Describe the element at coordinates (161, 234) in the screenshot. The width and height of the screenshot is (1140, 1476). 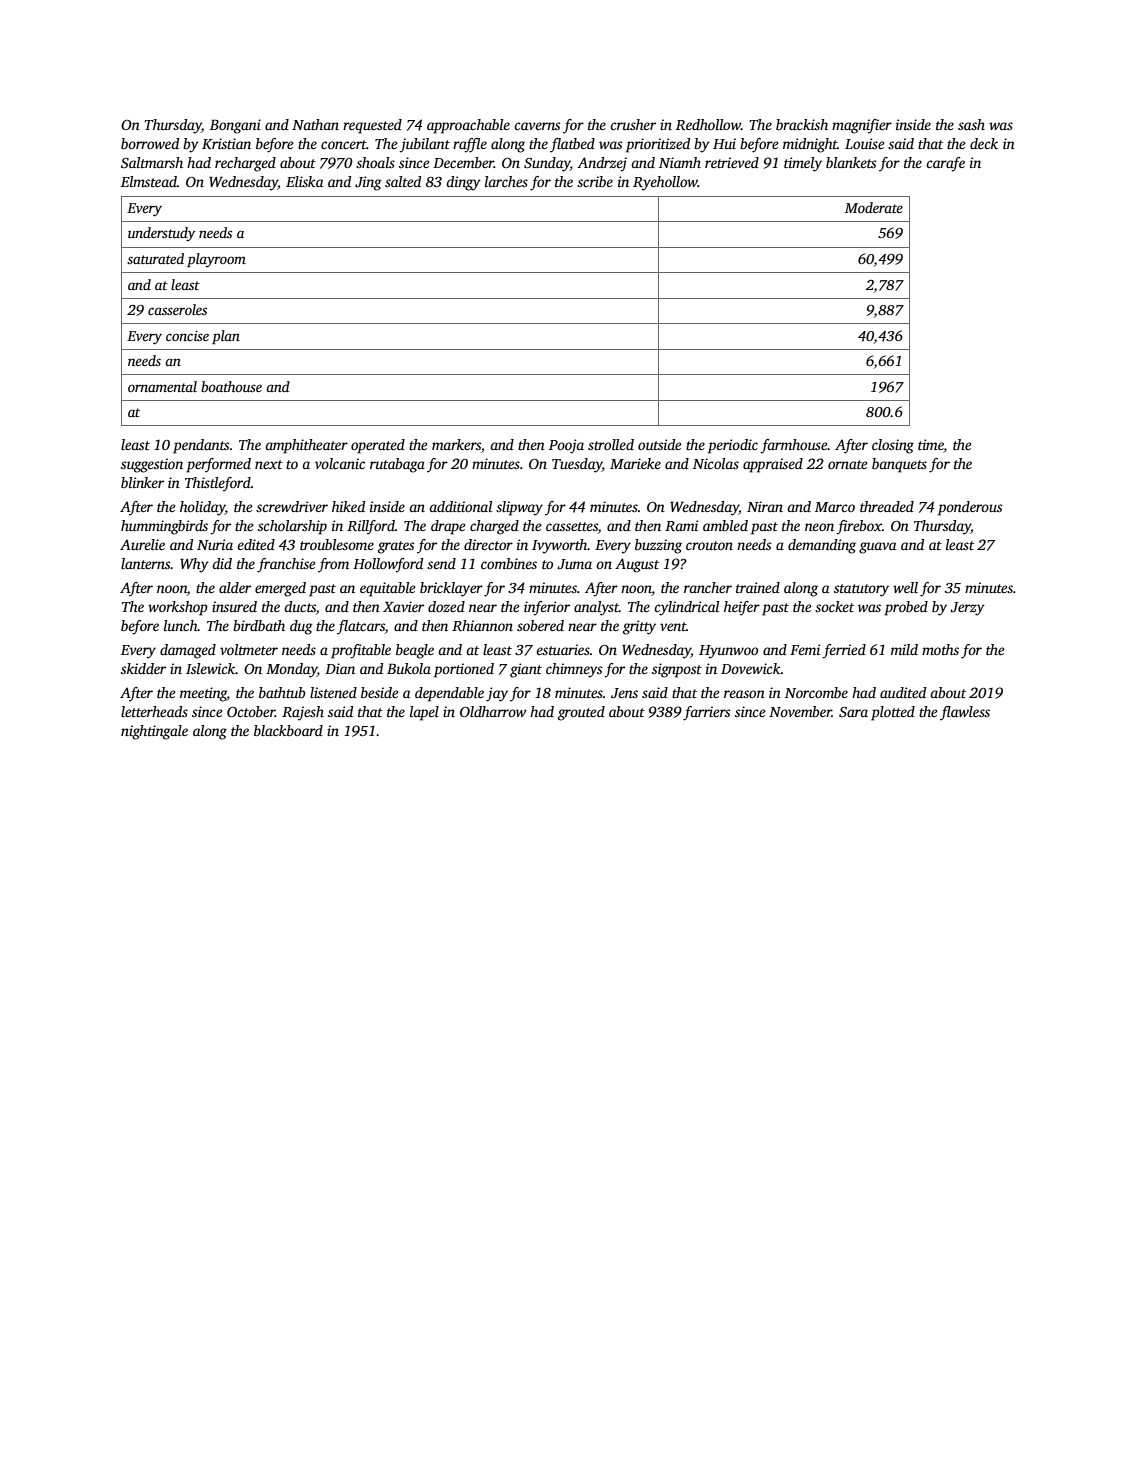
I see `understudy` at that location.
